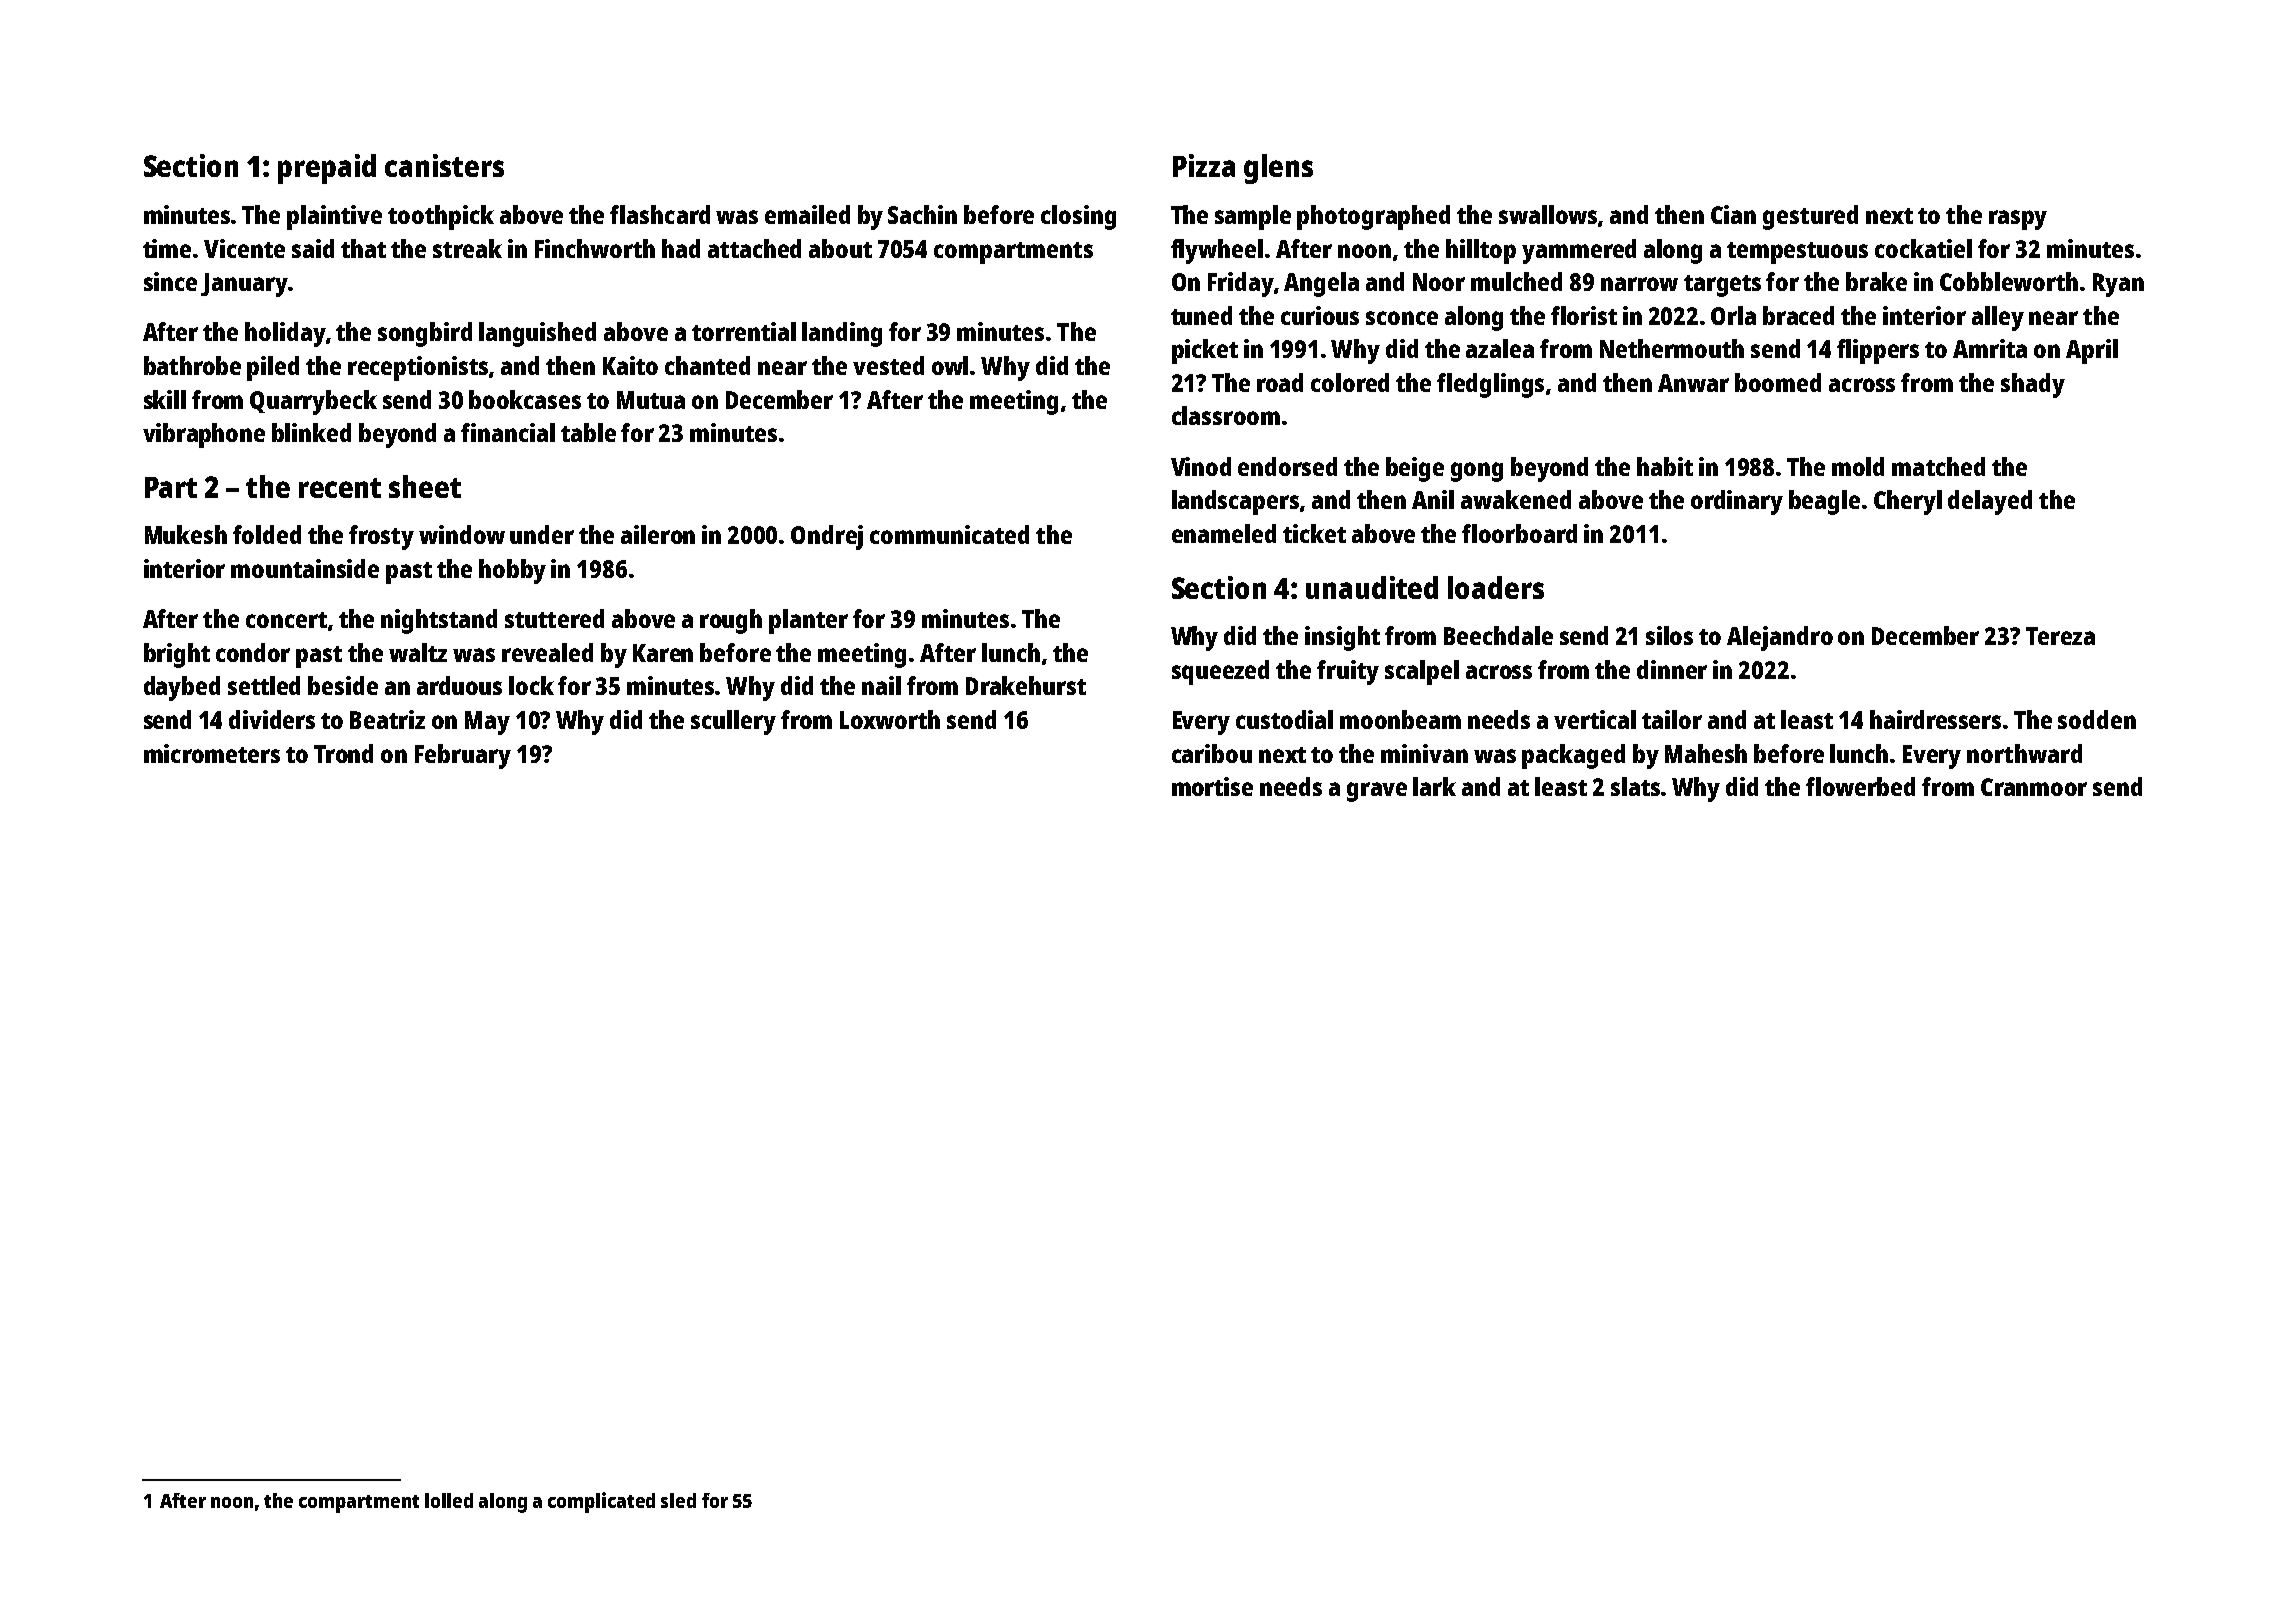 The width and height of the screenshot is (2292, 1620). Describe the element at coordinates (463, 756) in the screenshot. I see `February` at that location.
